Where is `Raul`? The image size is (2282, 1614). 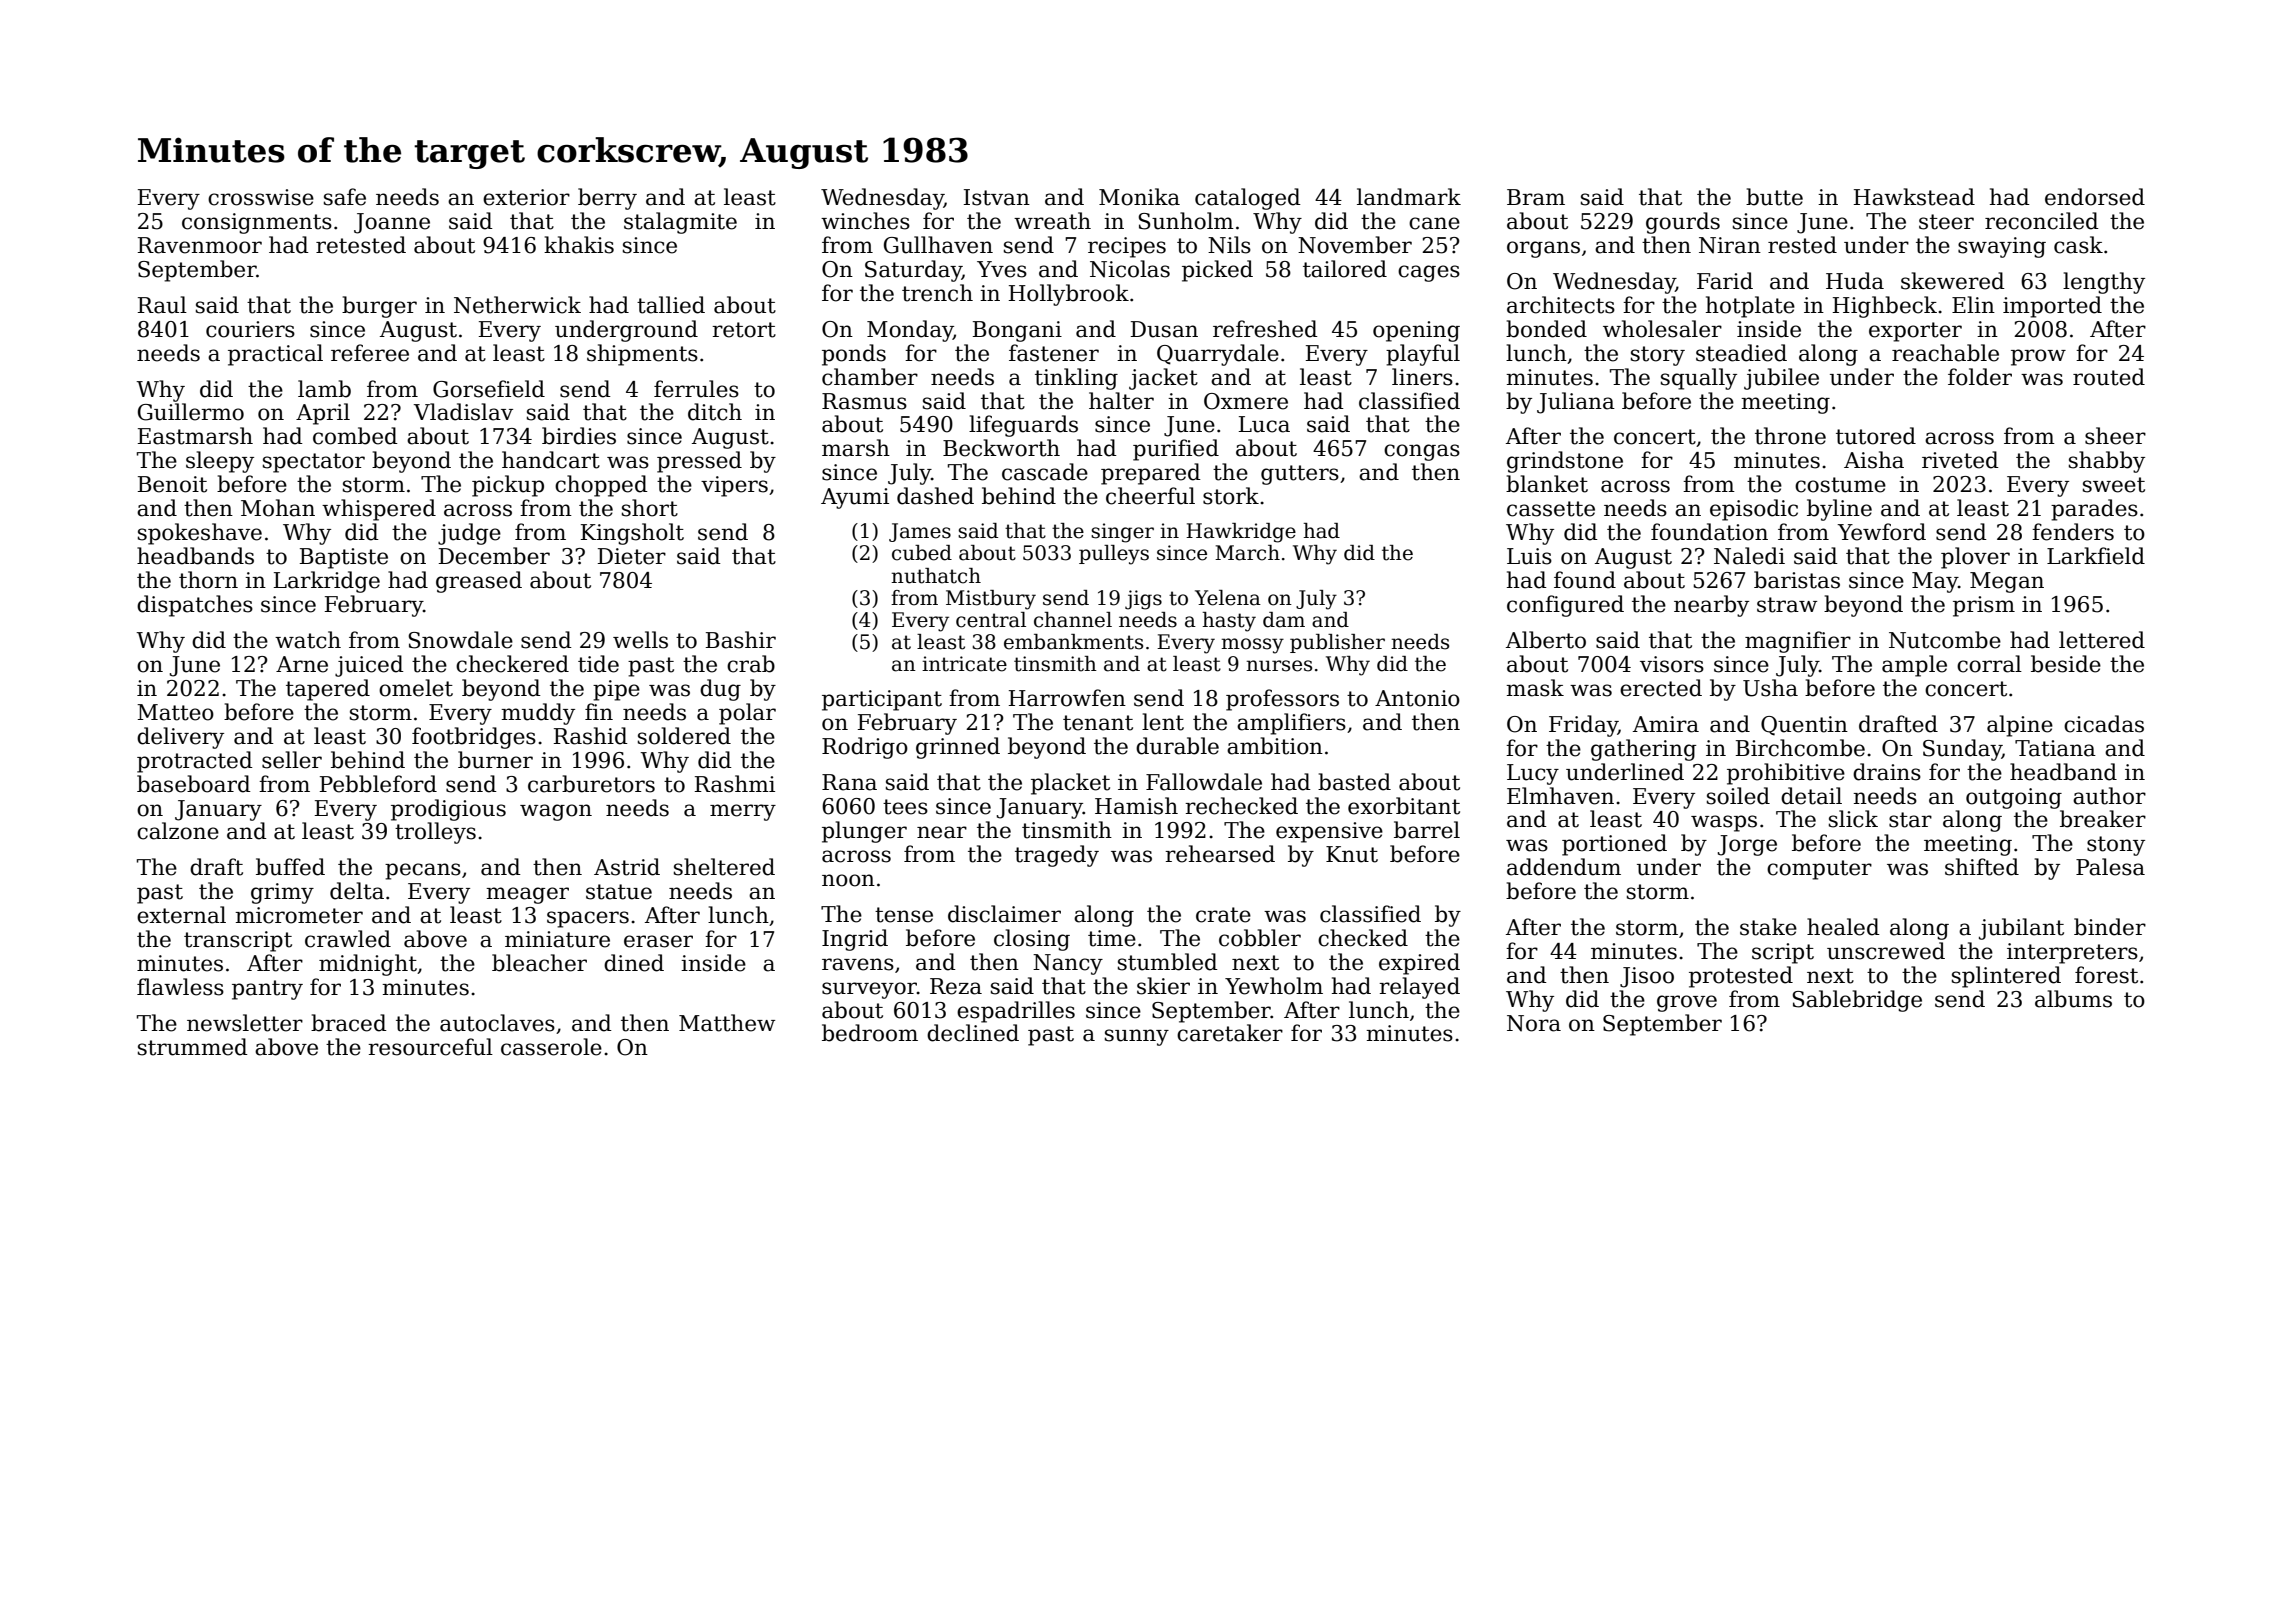
Raul is located at coordinates (162, 305).
